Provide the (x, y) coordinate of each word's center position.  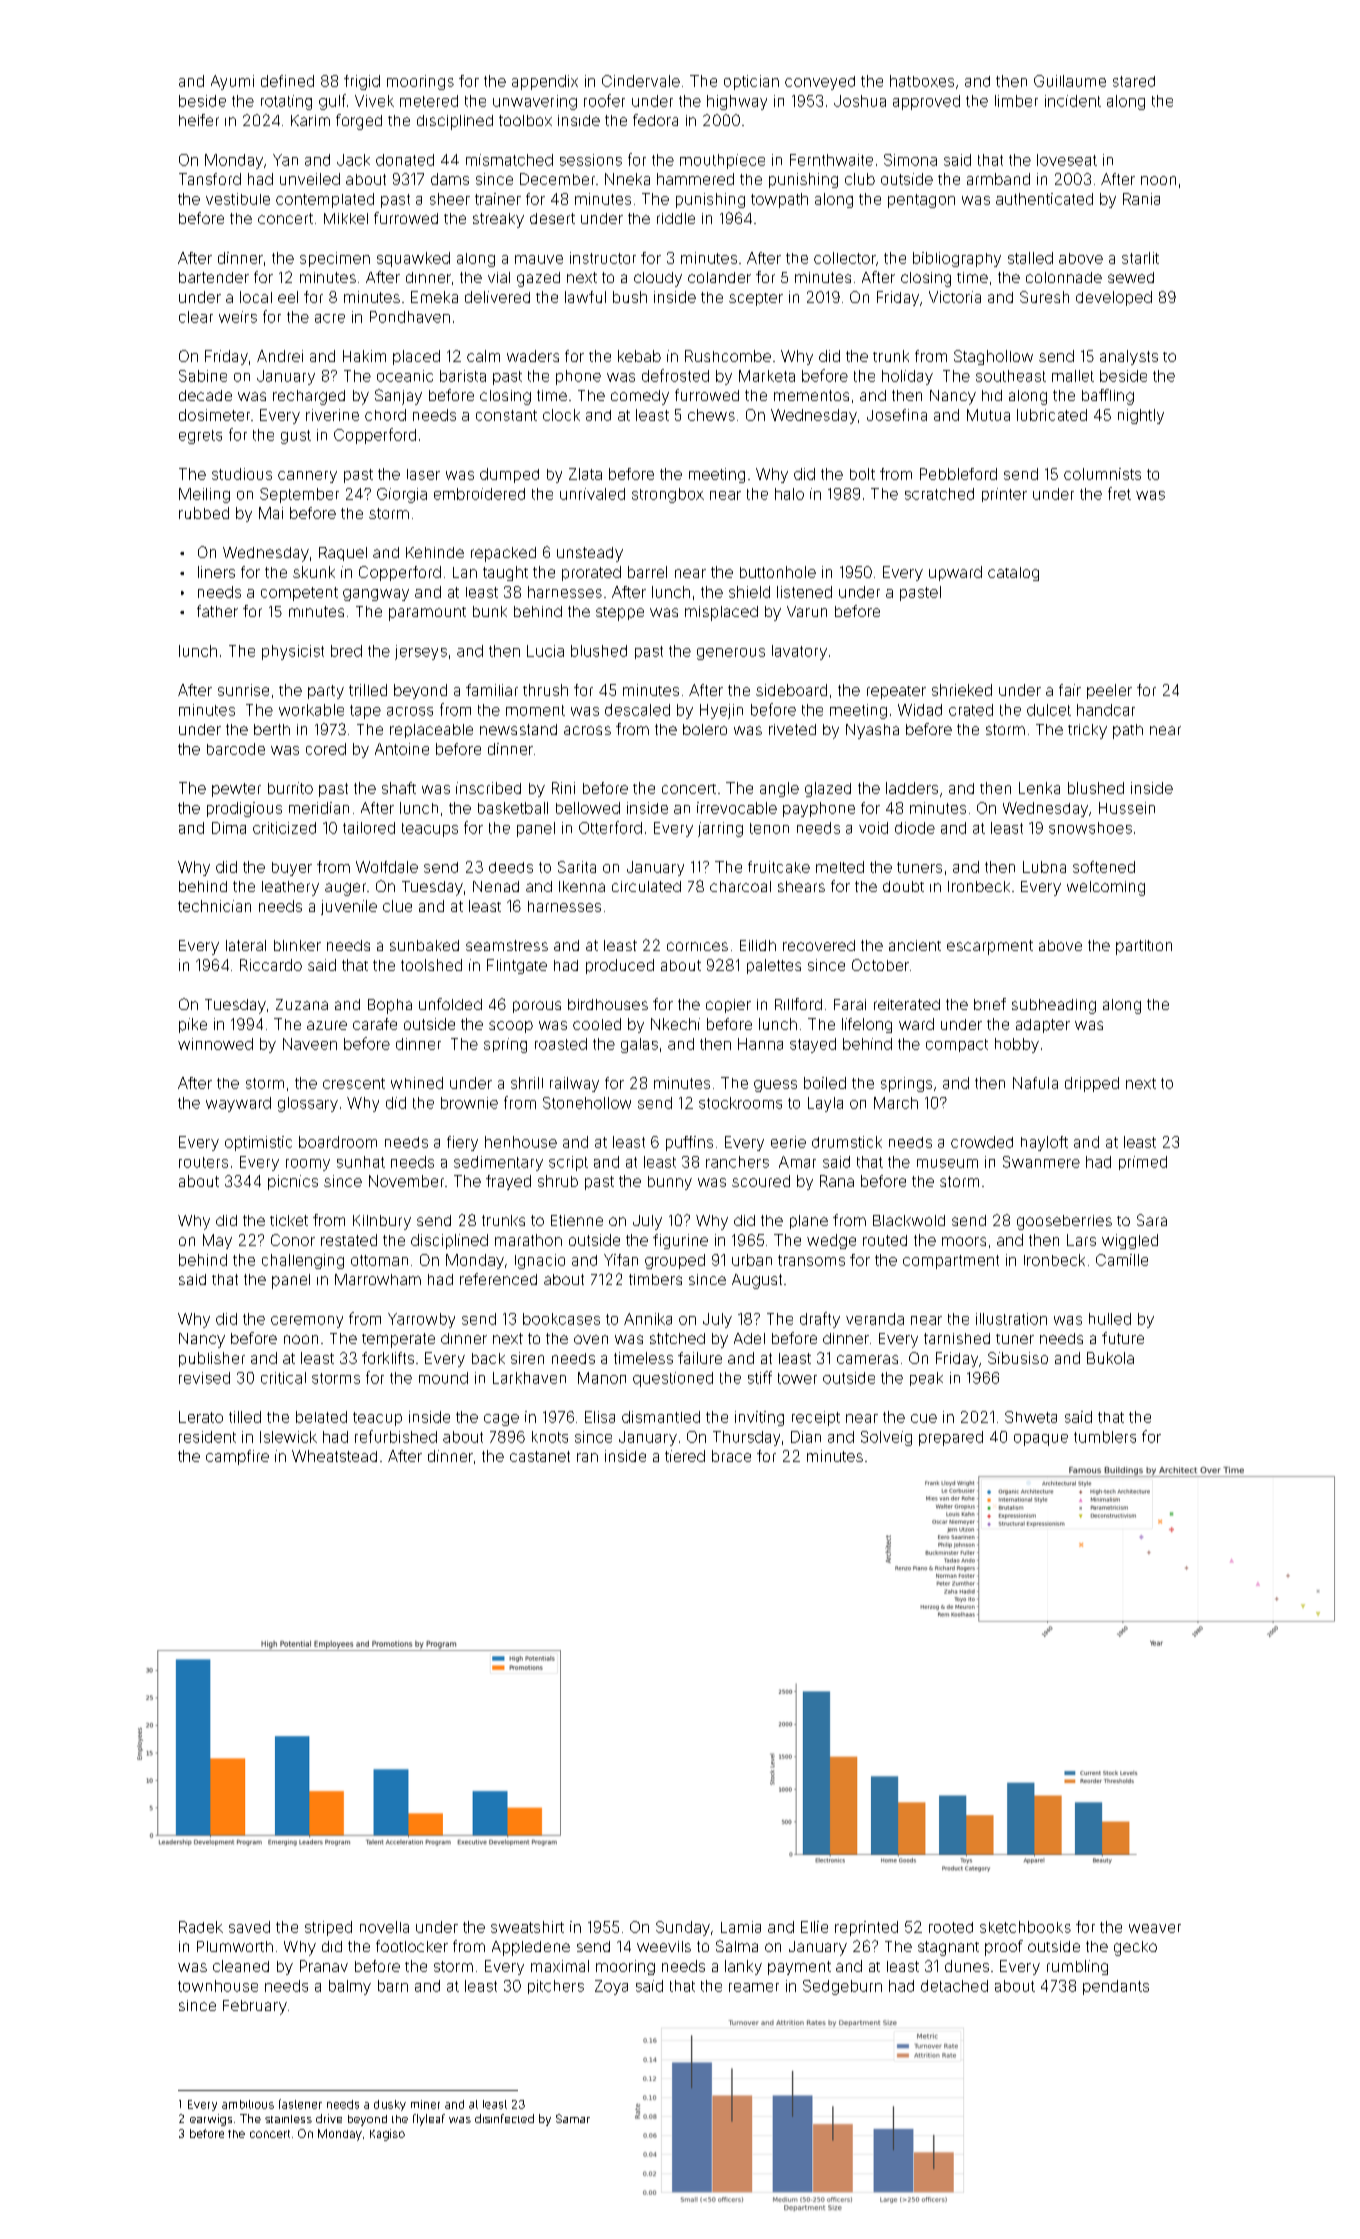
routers (203, 1162)
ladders (912, 788)
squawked (413, 259)
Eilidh (758, 945)
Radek (201, 1927)
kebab (639, 356)
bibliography (957, 259)
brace (731, 1456)
